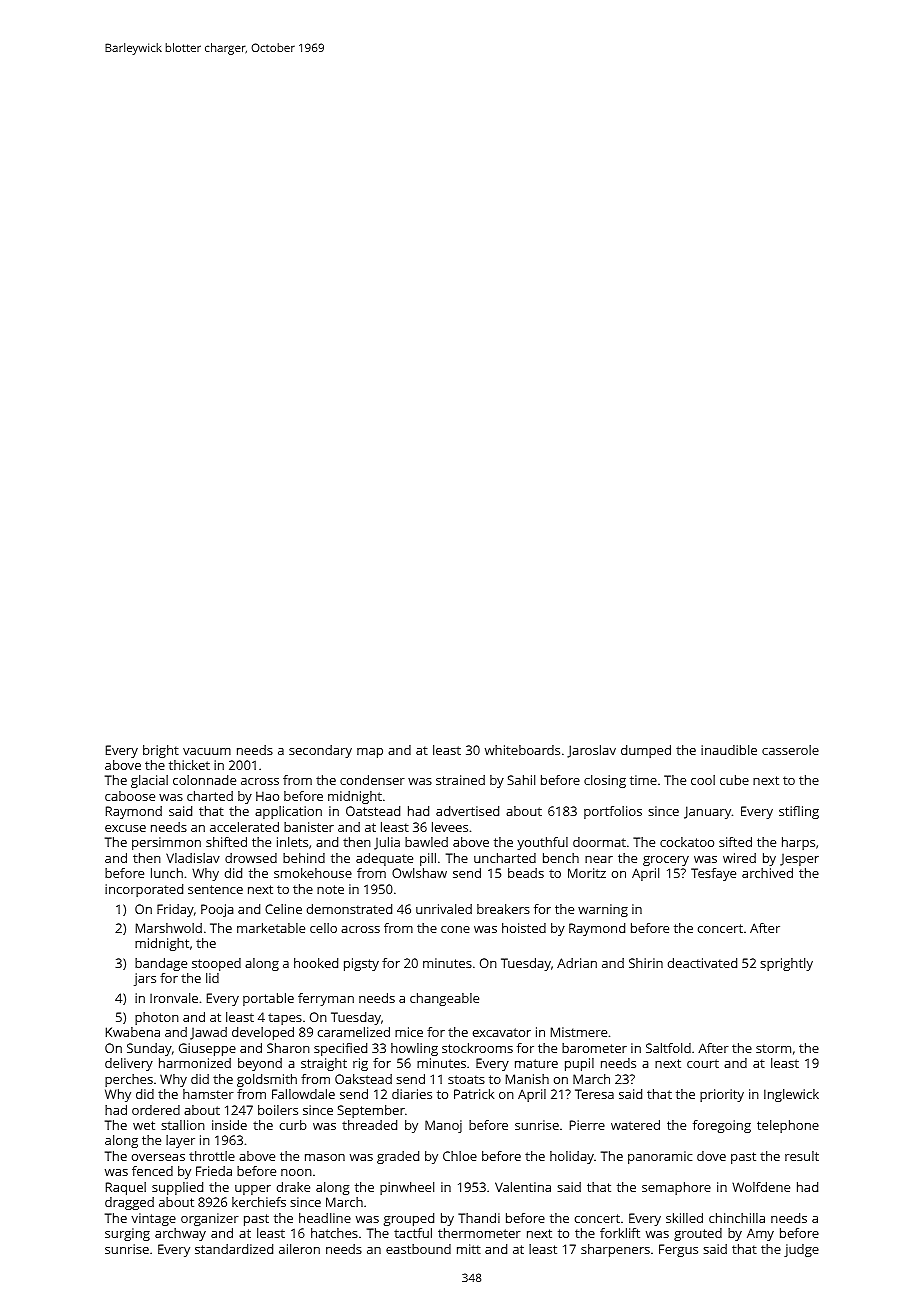 The image size is (924, 1308). What do you see at coordinates (320, 751) in the screenshot?
I see `secondary` at bounding box center [320, 751].
